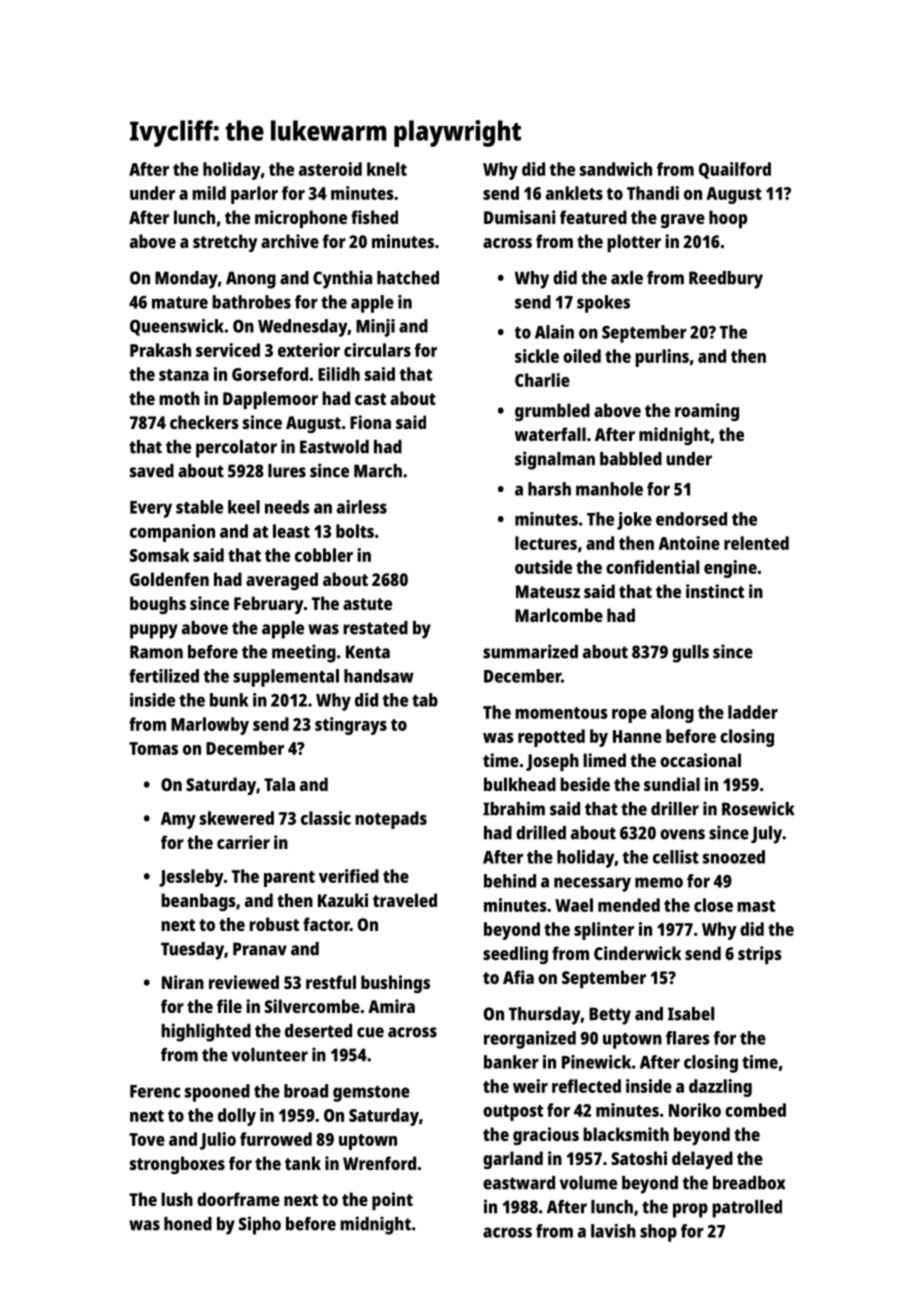 The width and height of the page is (924, 1314). Describe the element at coordinates (351, 726) in the page. I see `stingrays` at that location.
